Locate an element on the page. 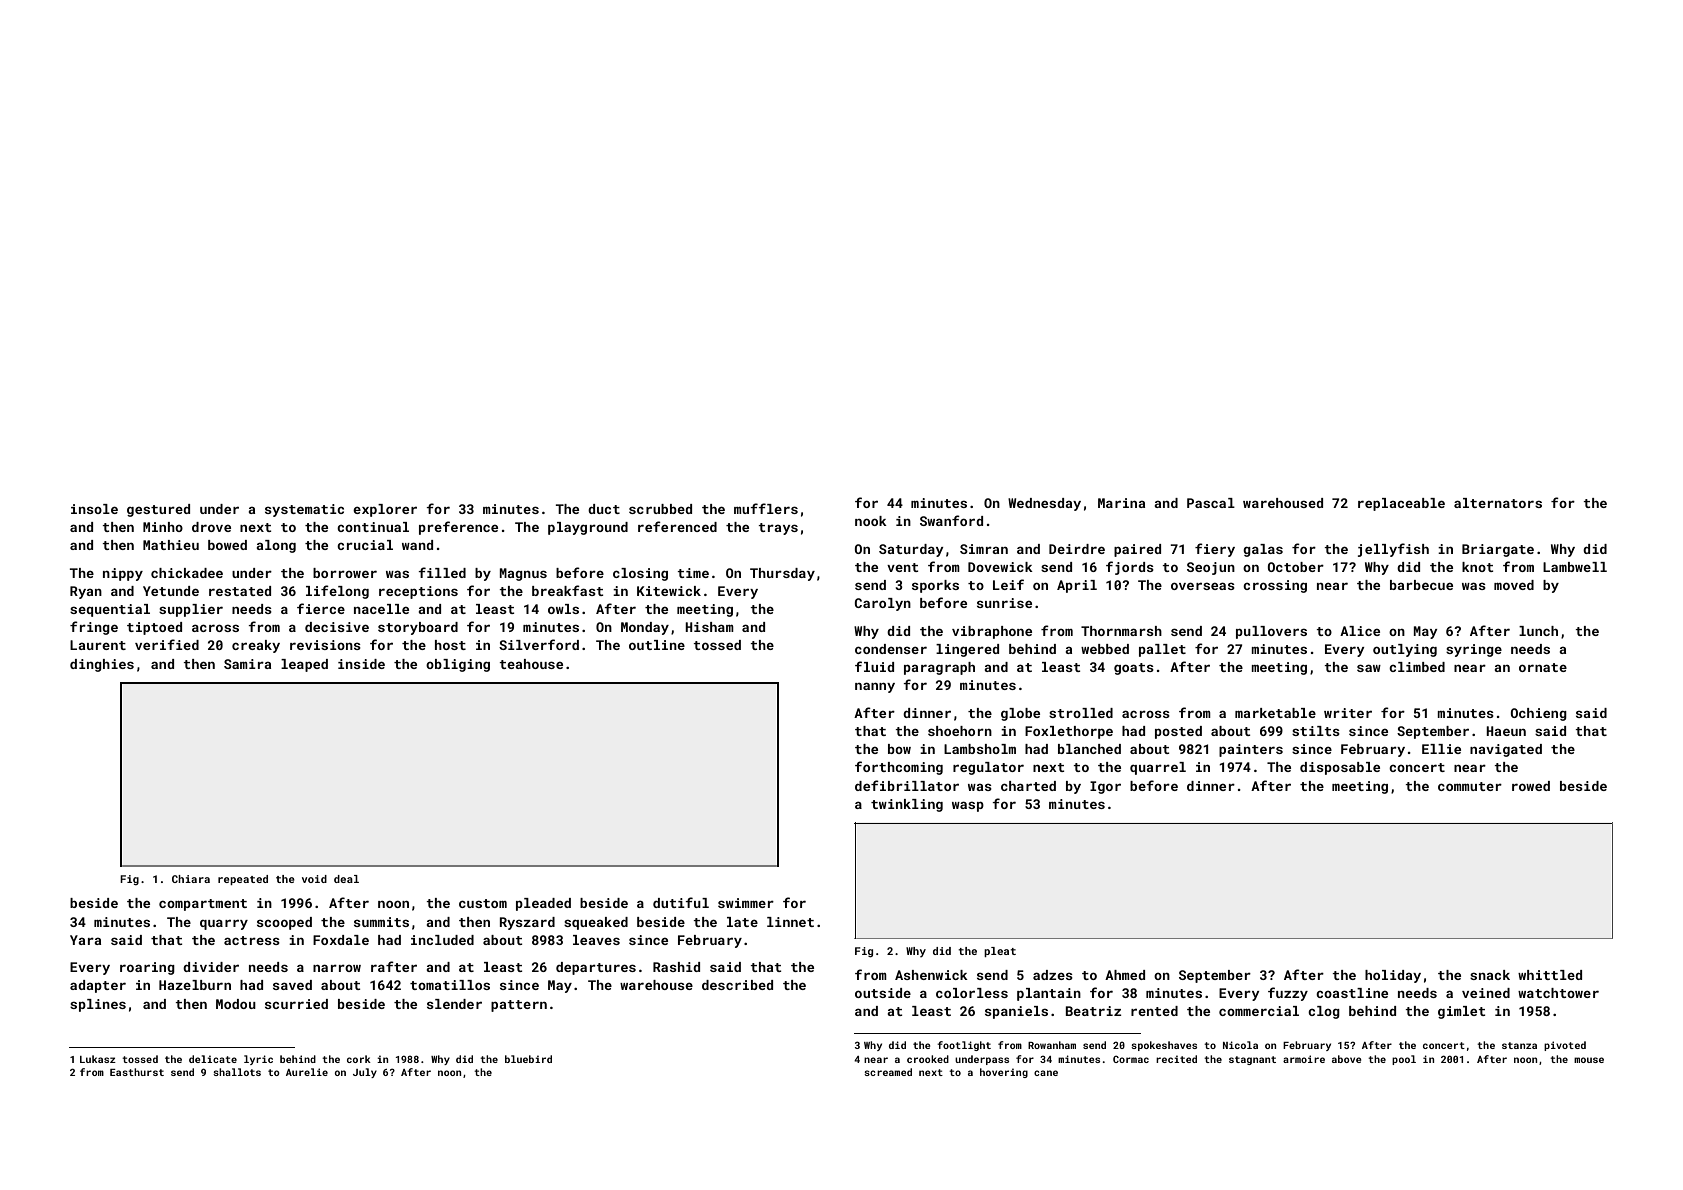  Swanford is located at coordinates (951, 520).
